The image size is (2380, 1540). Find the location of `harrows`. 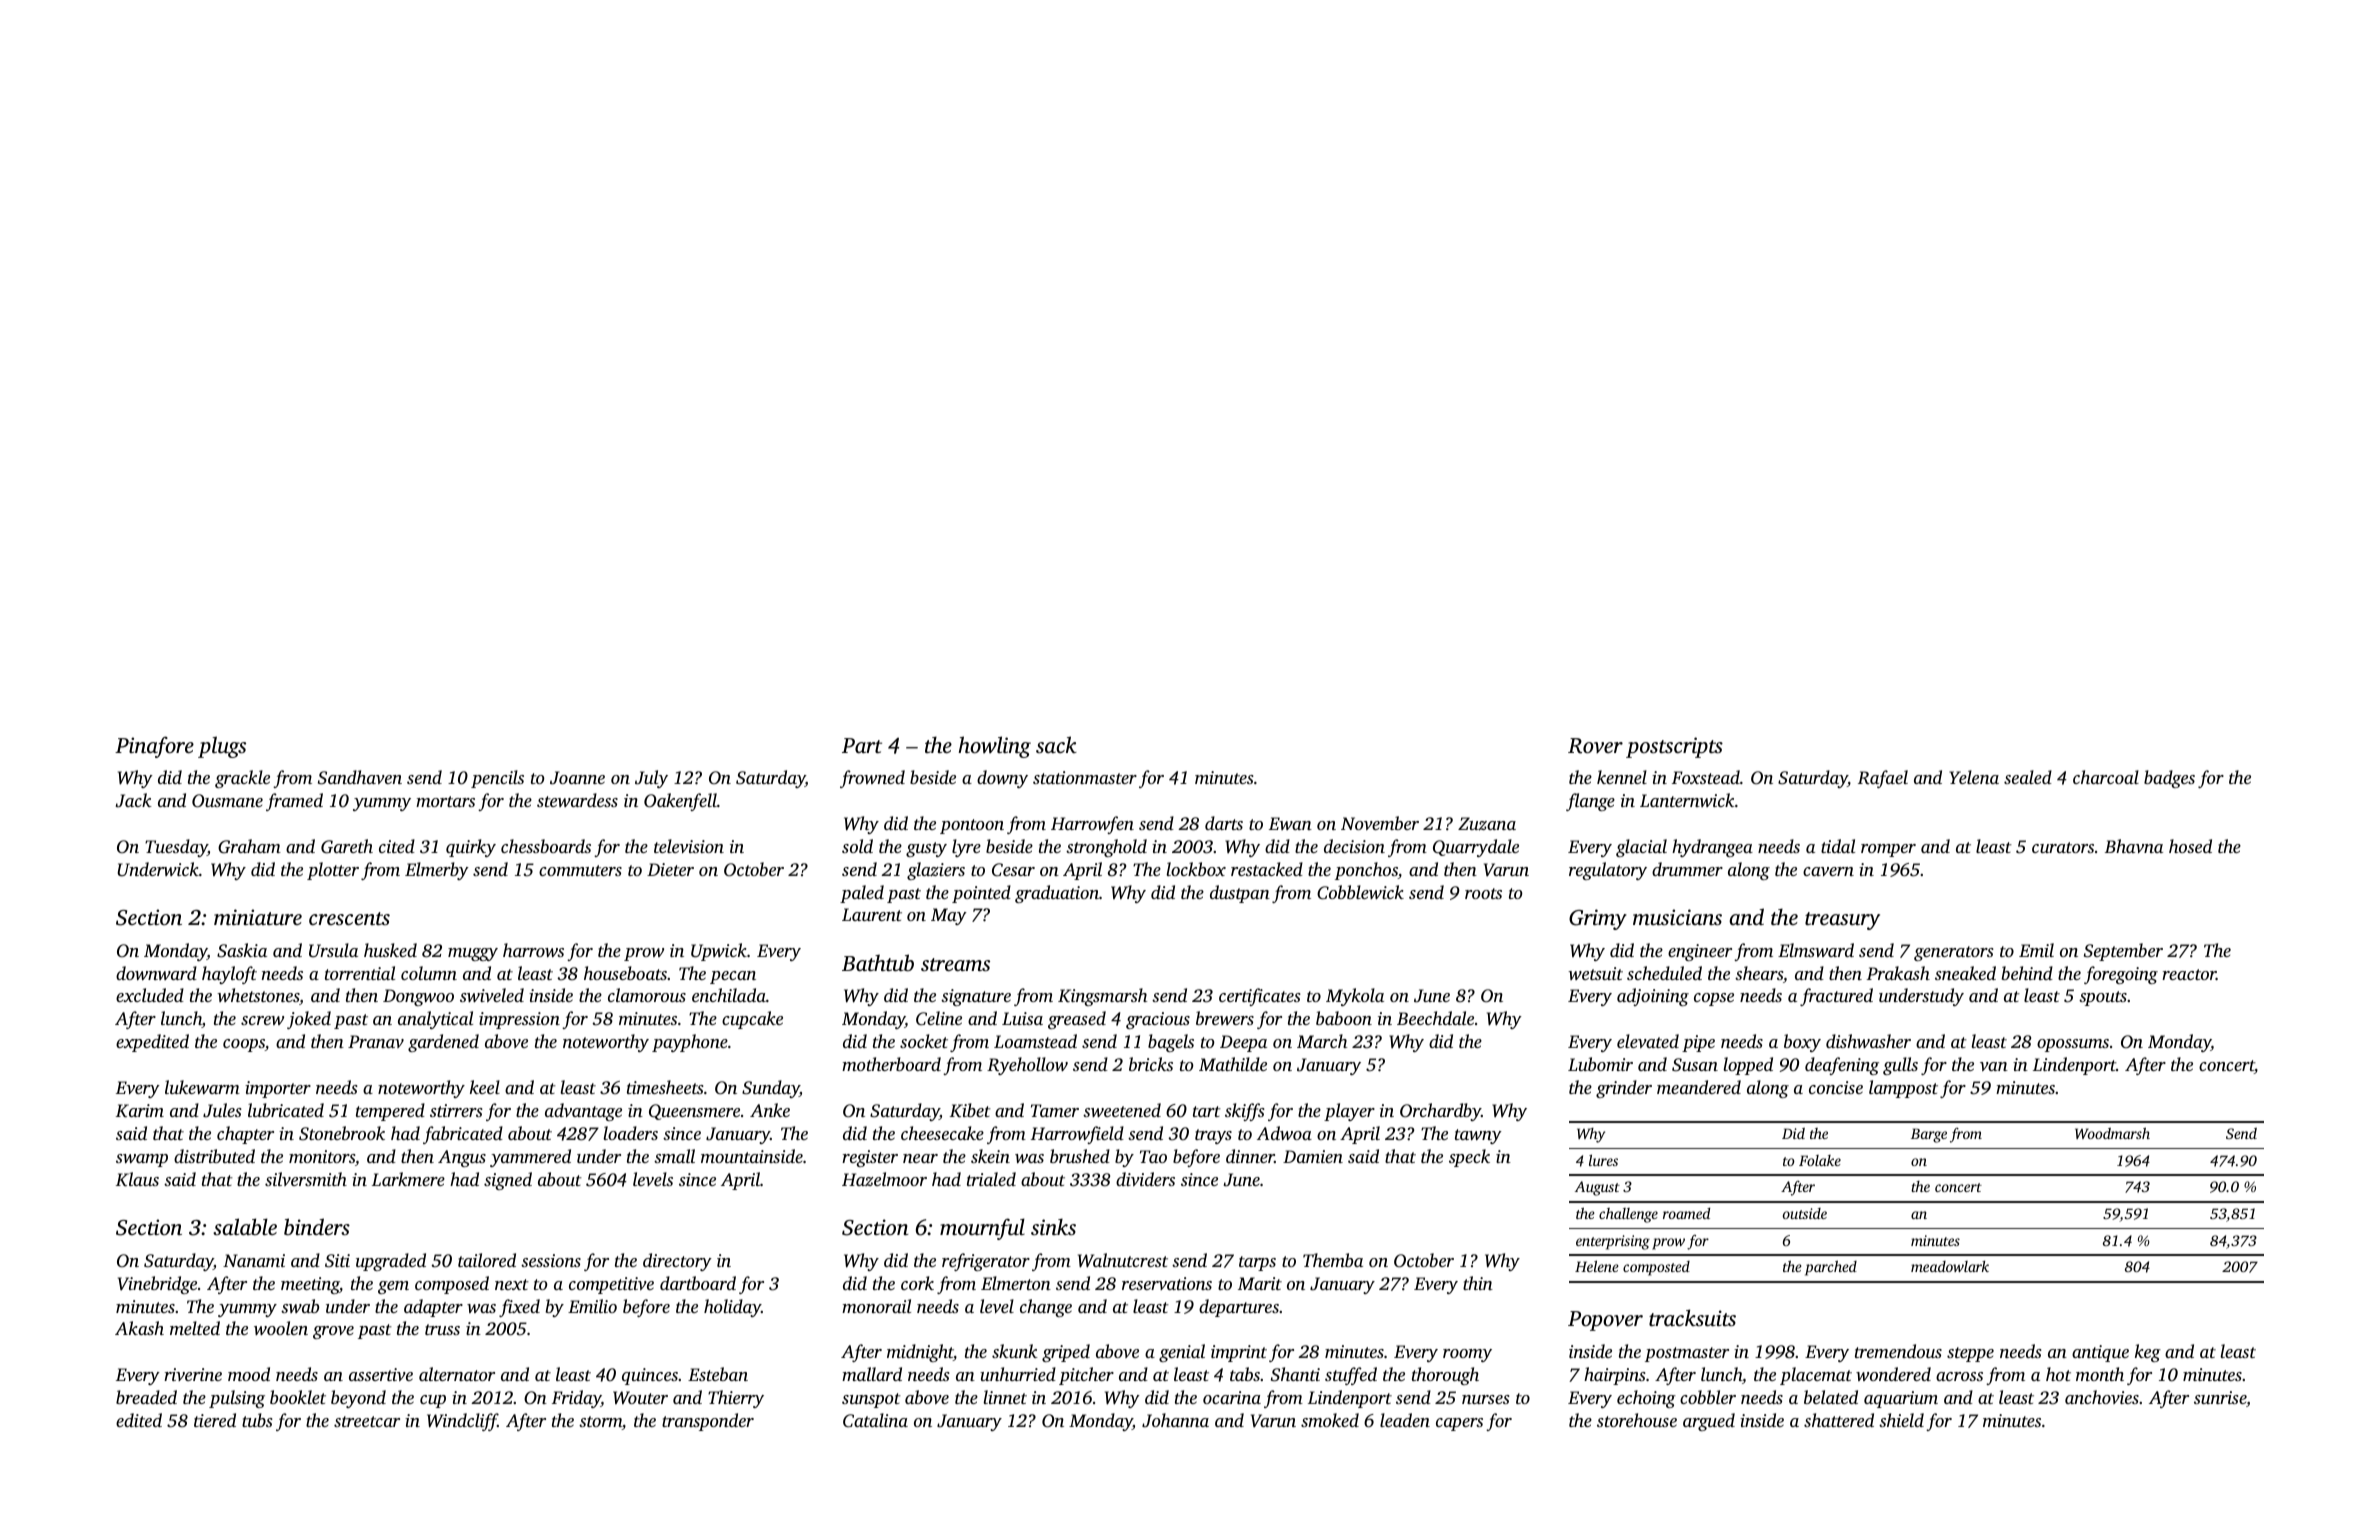

harrows is located at coordinates (533, 950).
